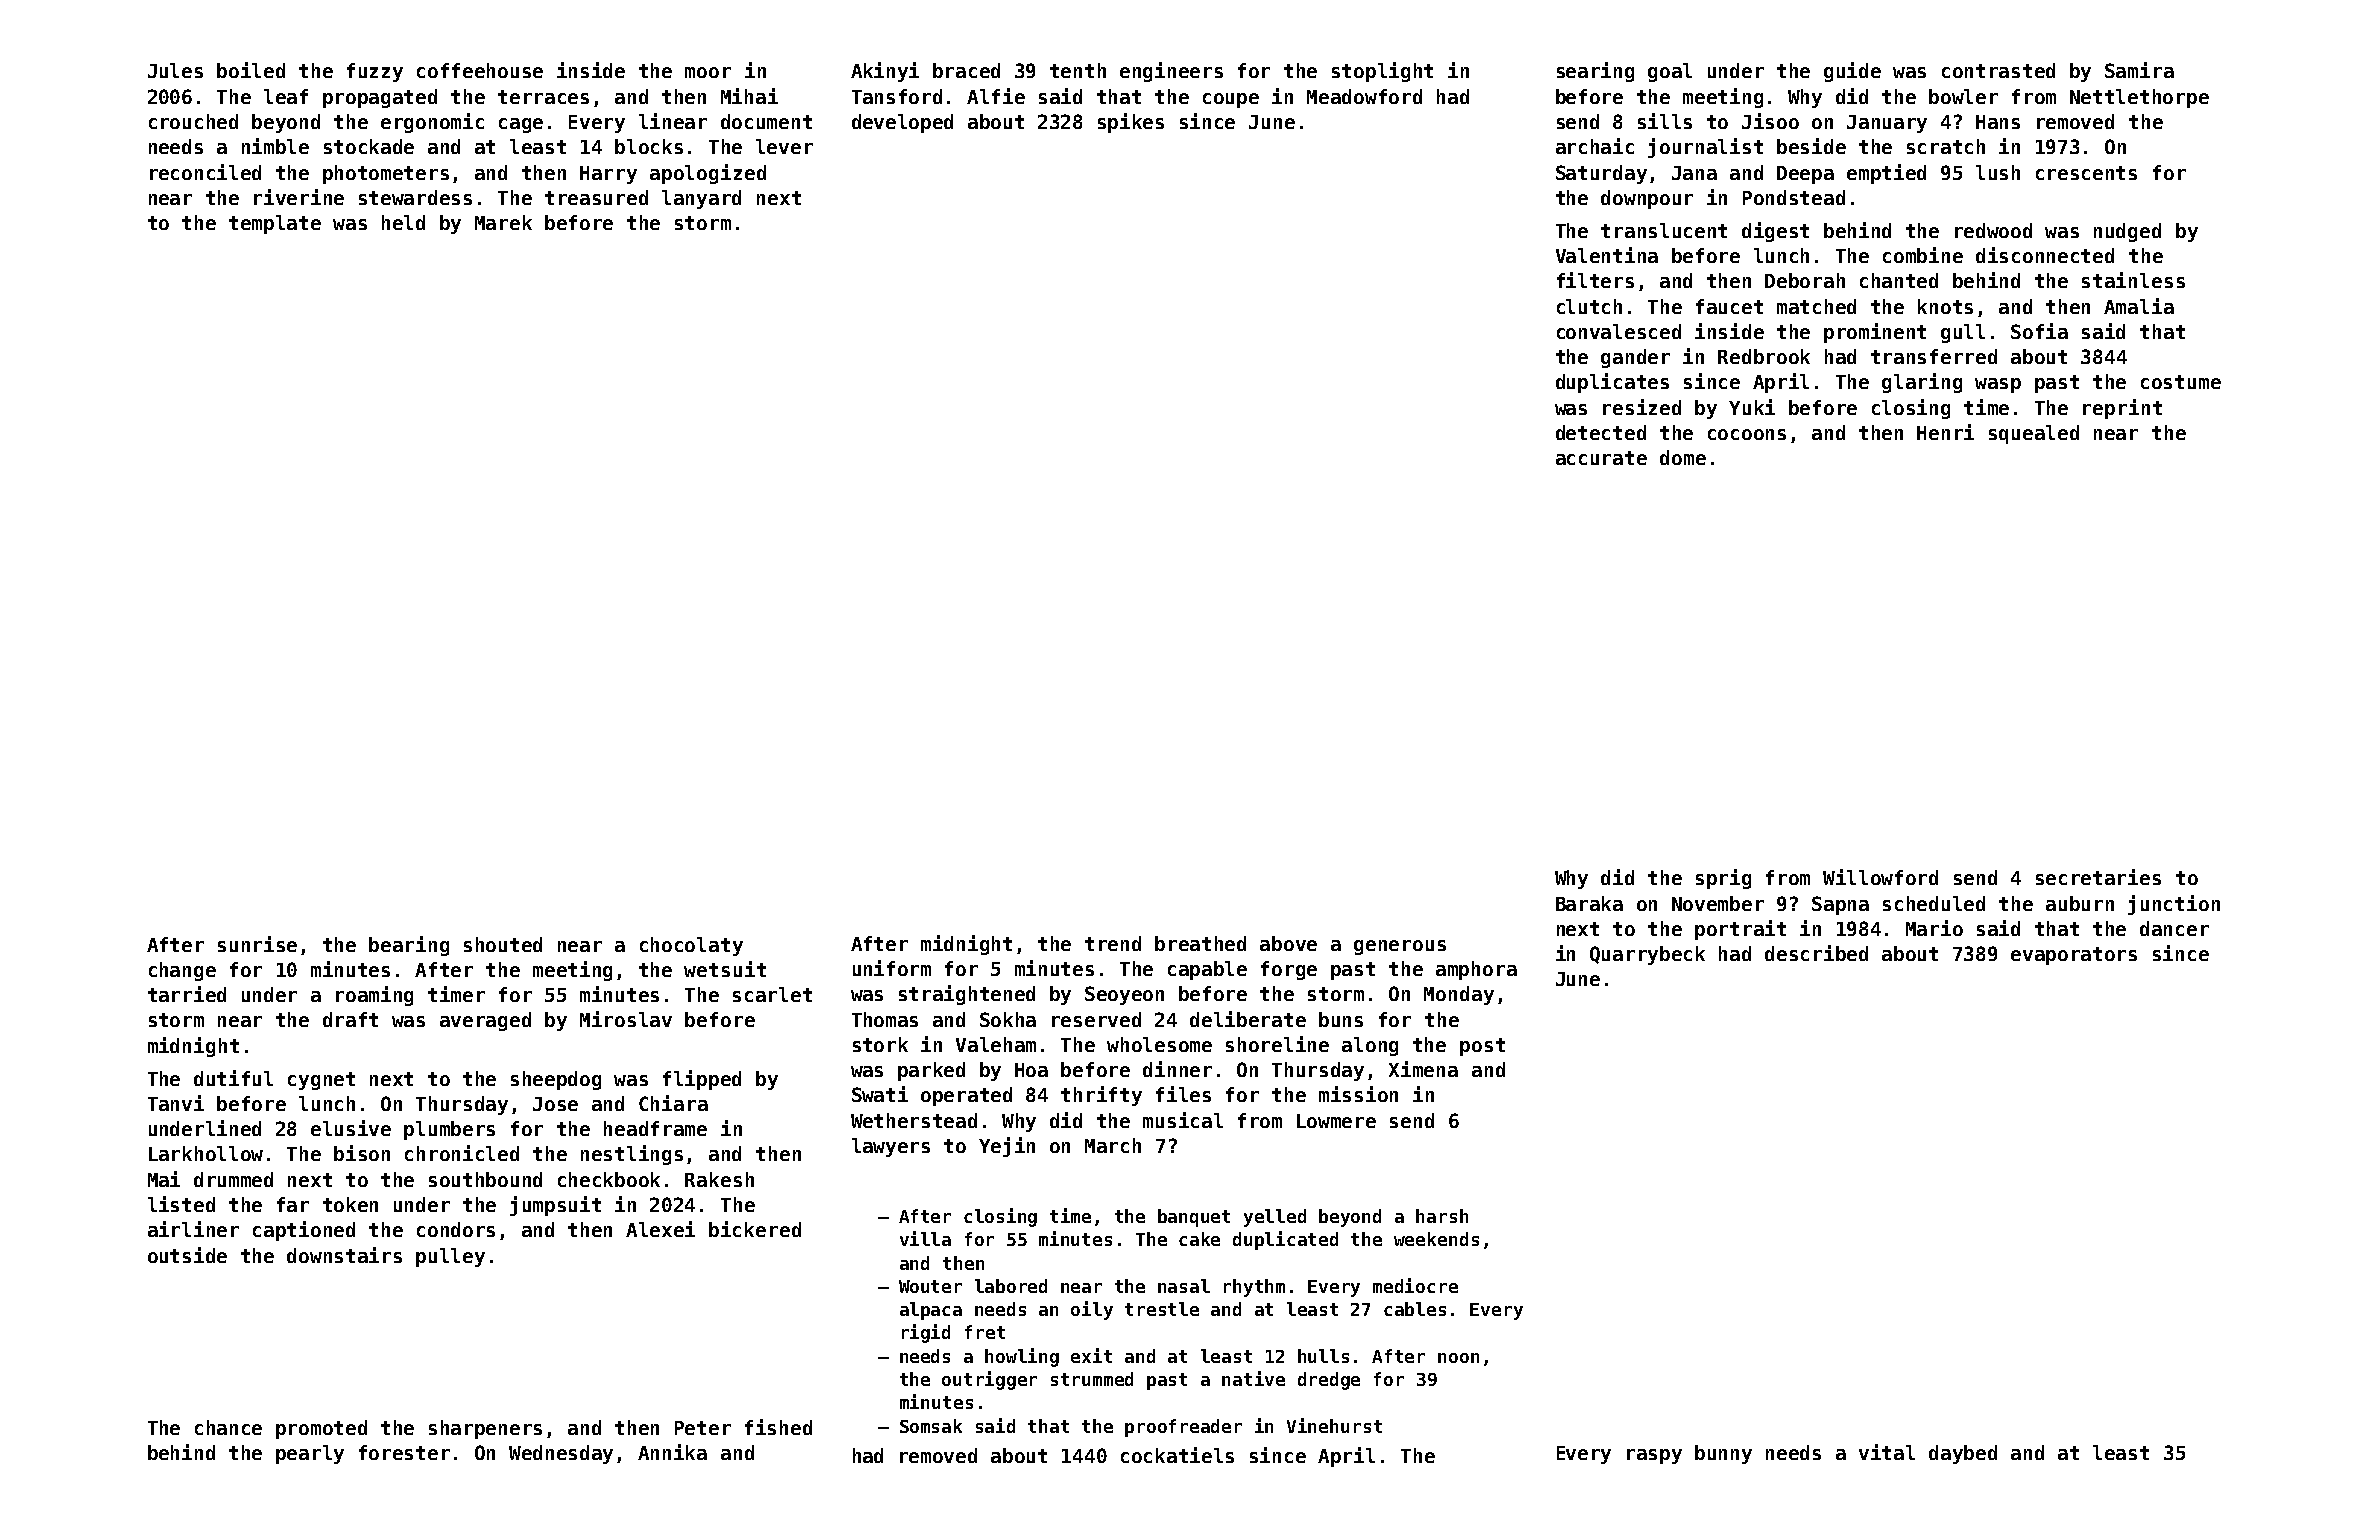  I want to click on sills, so click(1665, 121).
